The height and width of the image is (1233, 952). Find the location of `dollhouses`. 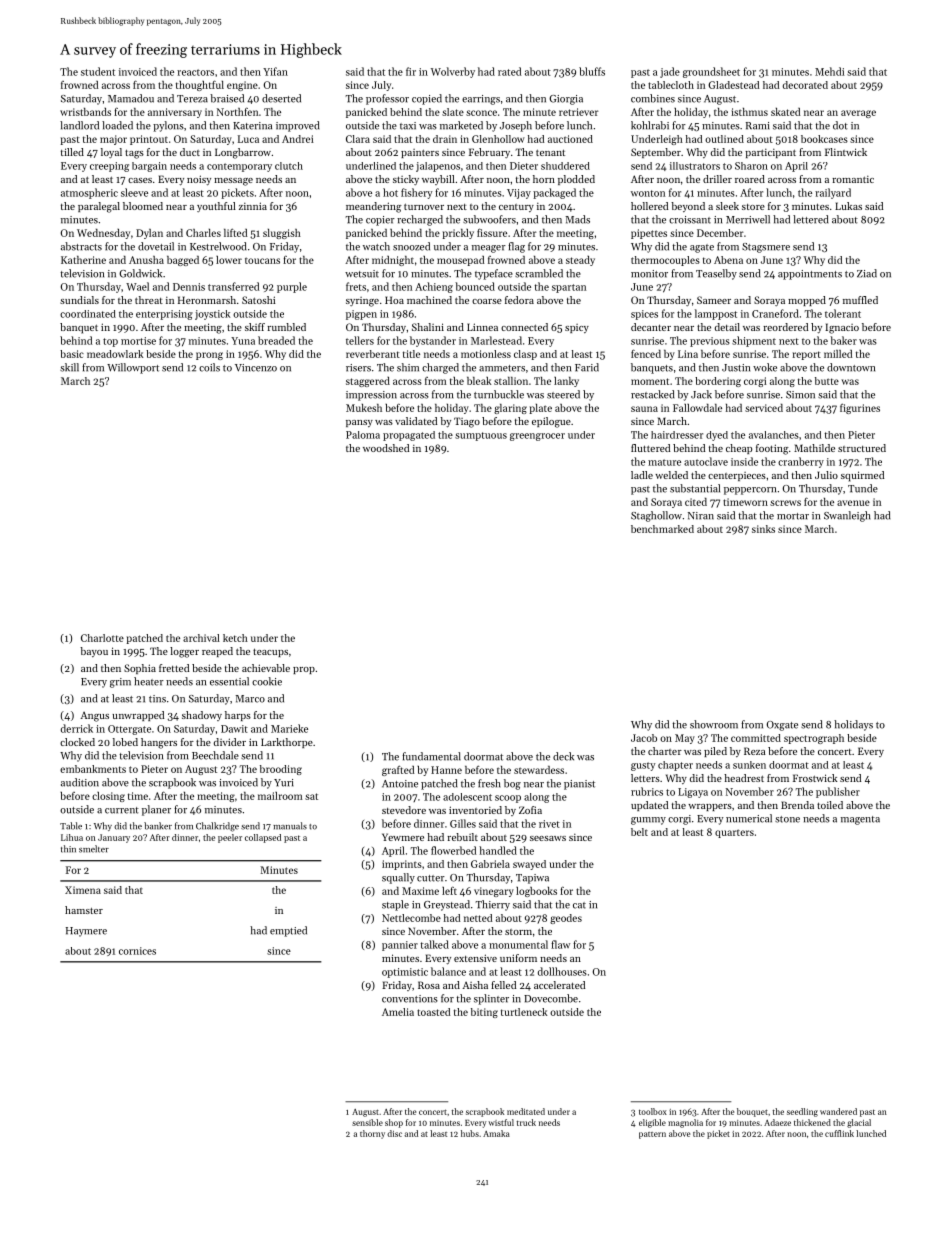

dollhouses is located at coordinates (562, 971).
